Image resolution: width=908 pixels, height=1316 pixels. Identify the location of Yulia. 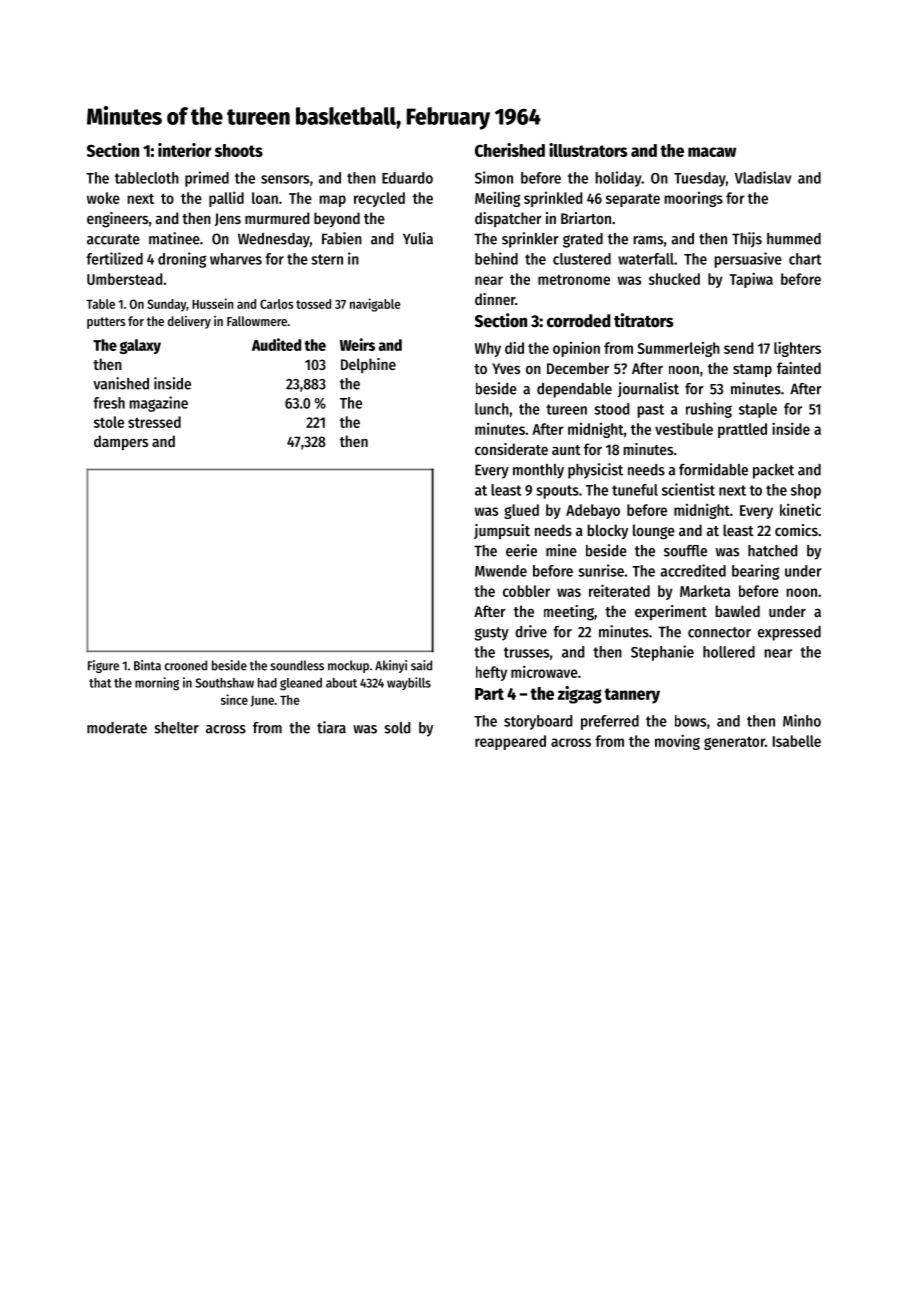
(418, 238).
